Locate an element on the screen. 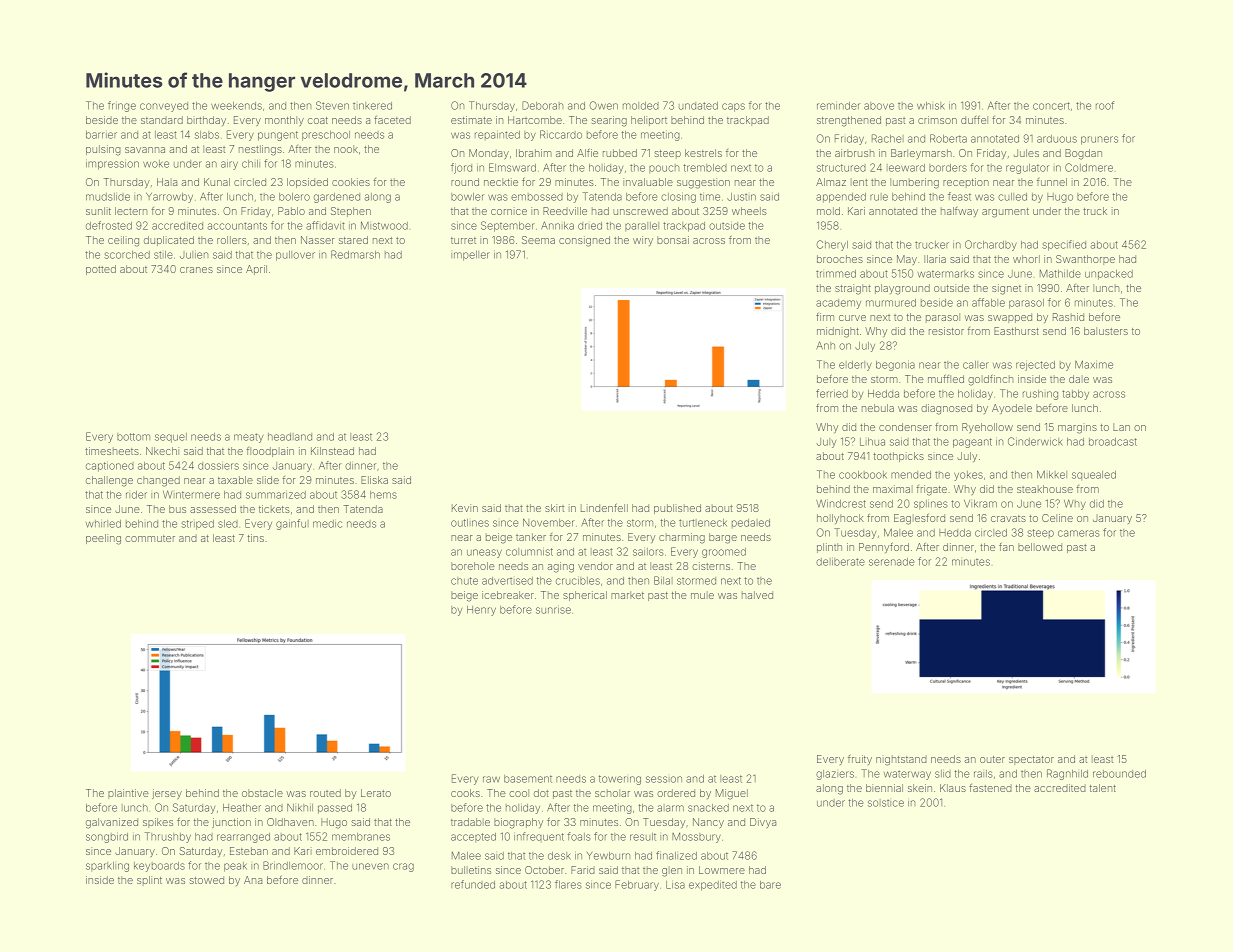  ferried is located at coordinates (832, 393).
